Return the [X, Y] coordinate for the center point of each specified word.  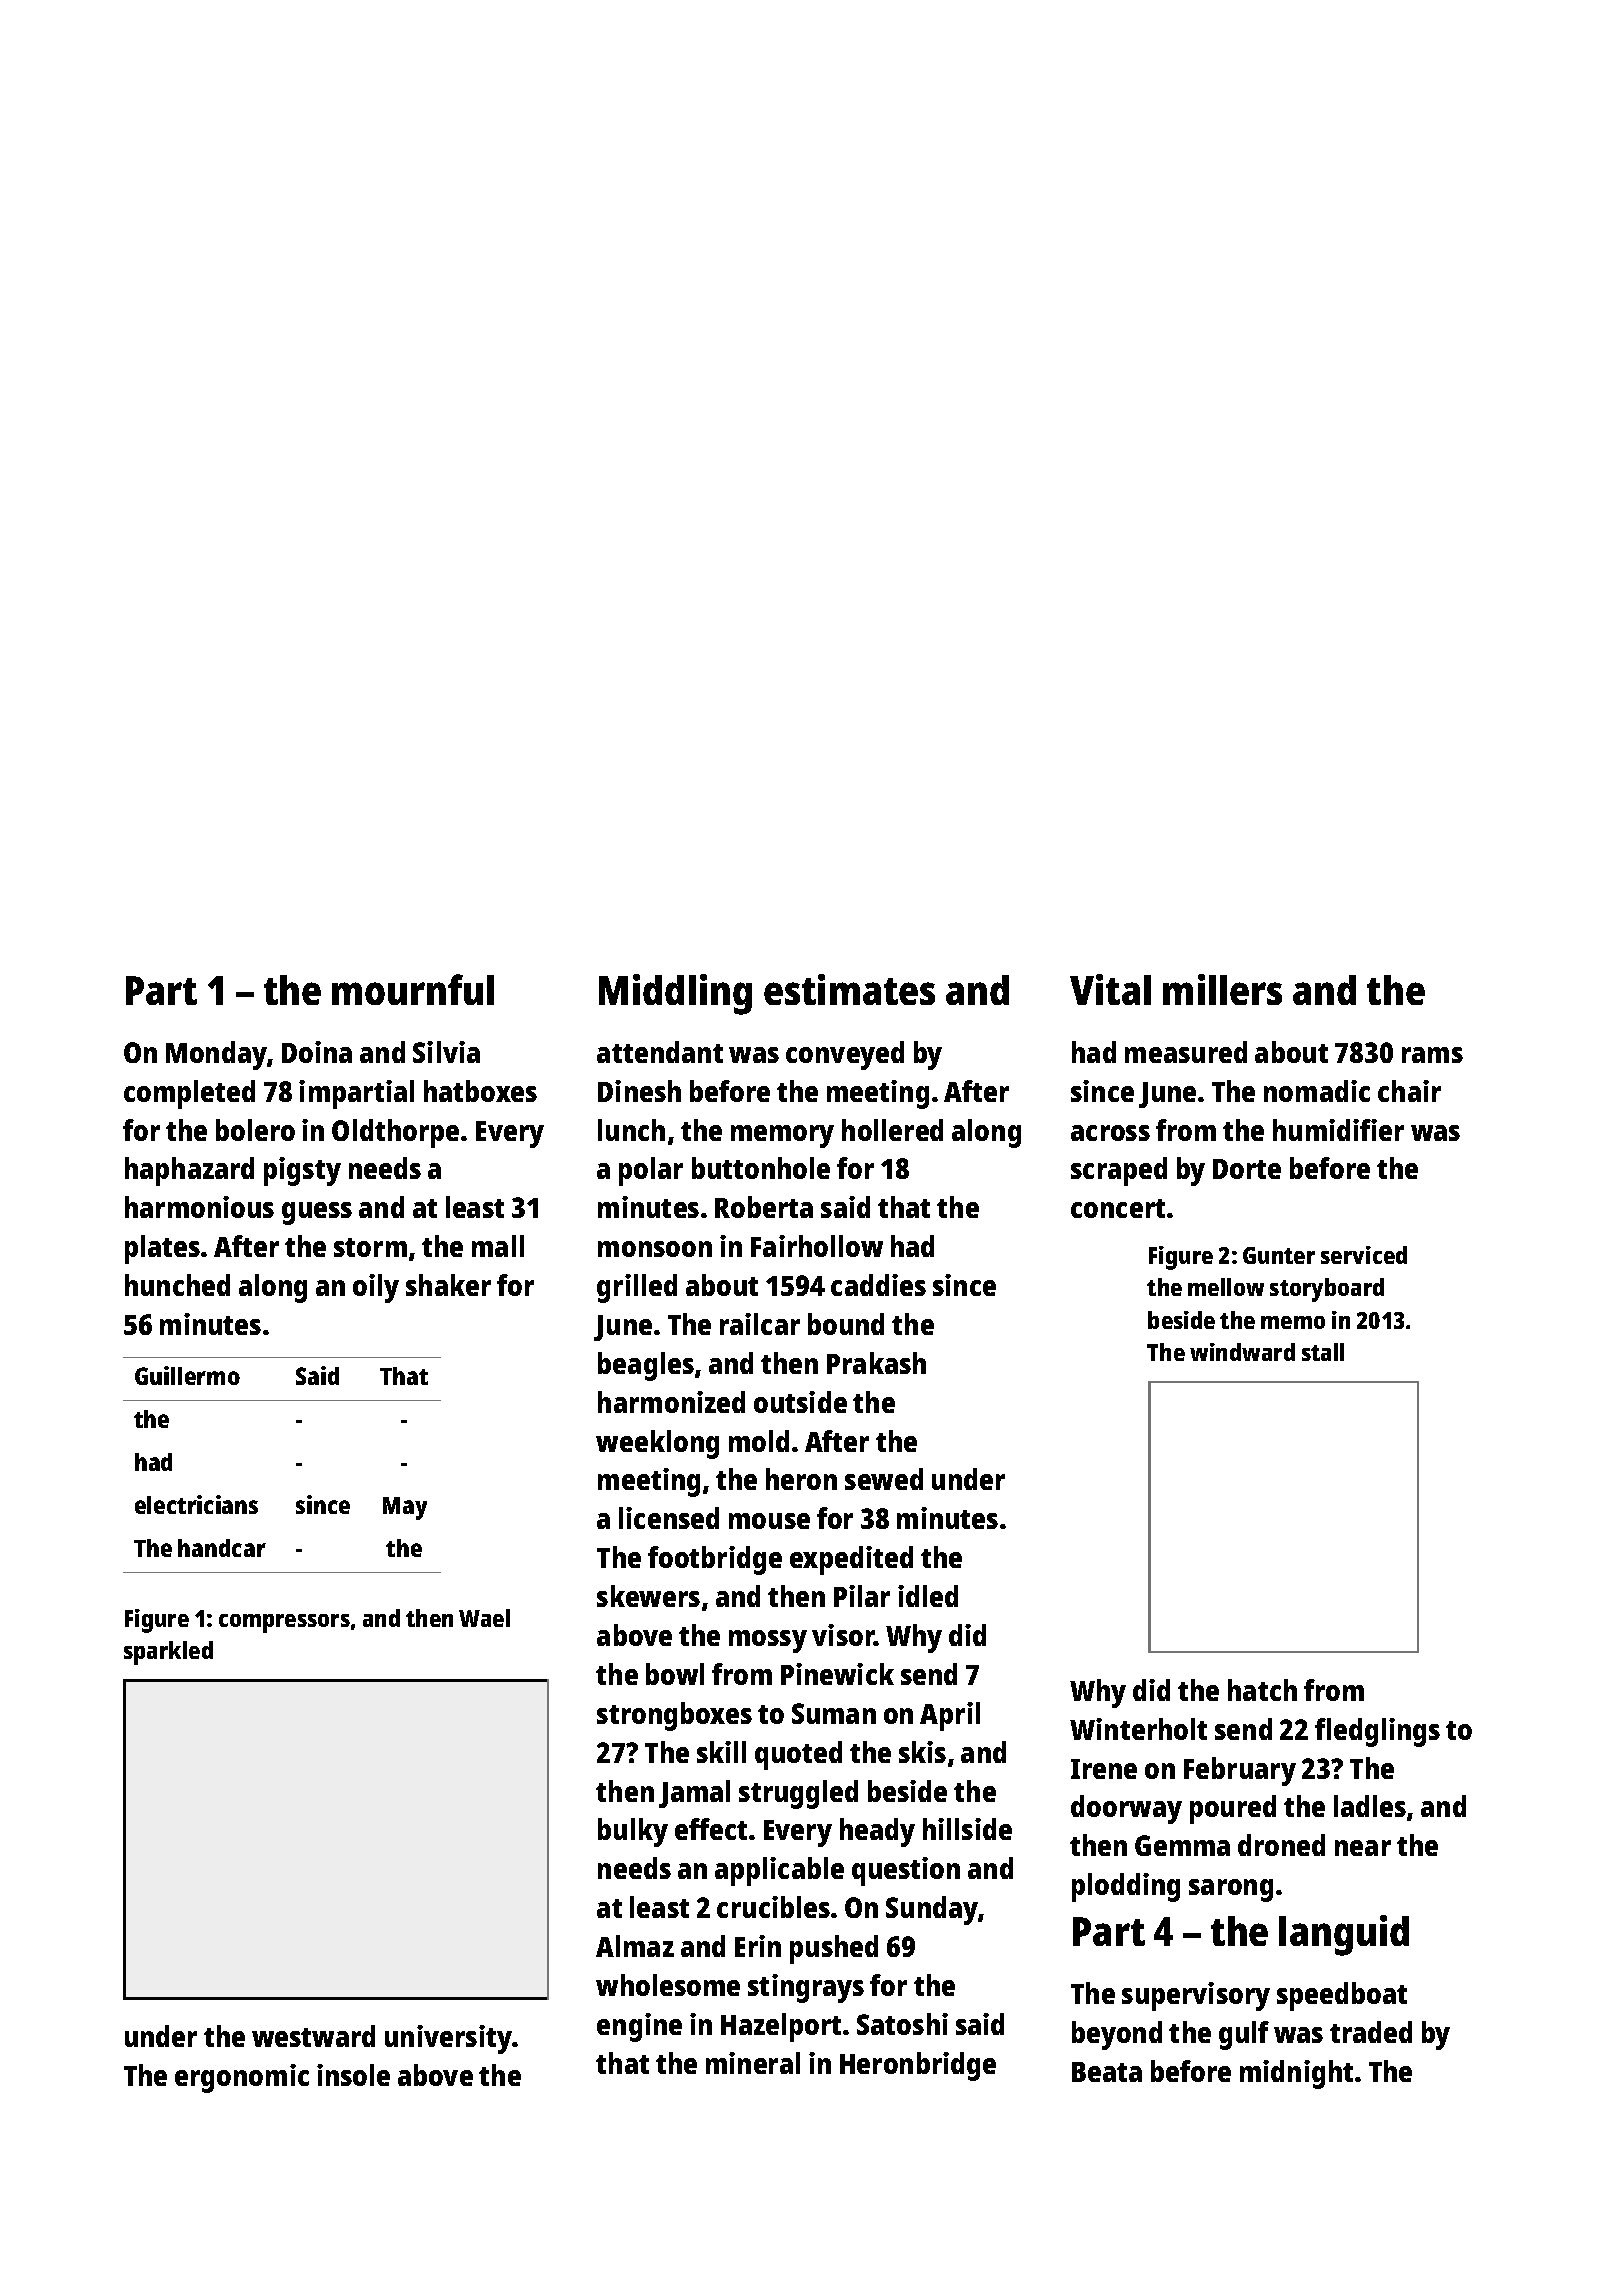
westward [313, 2036]
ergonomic [242, 2078]
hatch [1262, 1690]
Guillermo [187, 1375]
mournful [413, 989]
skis [922, 1752]
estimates [849, 989]
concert [1118, 1208]
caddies [878, 1285]
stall [1323, 1352]
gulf [1244, 2035]
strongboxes [674, 1716]
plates [162, 1249]
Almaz [635, 1946]
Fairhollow [817, 1246]
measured [1186, 1052]
